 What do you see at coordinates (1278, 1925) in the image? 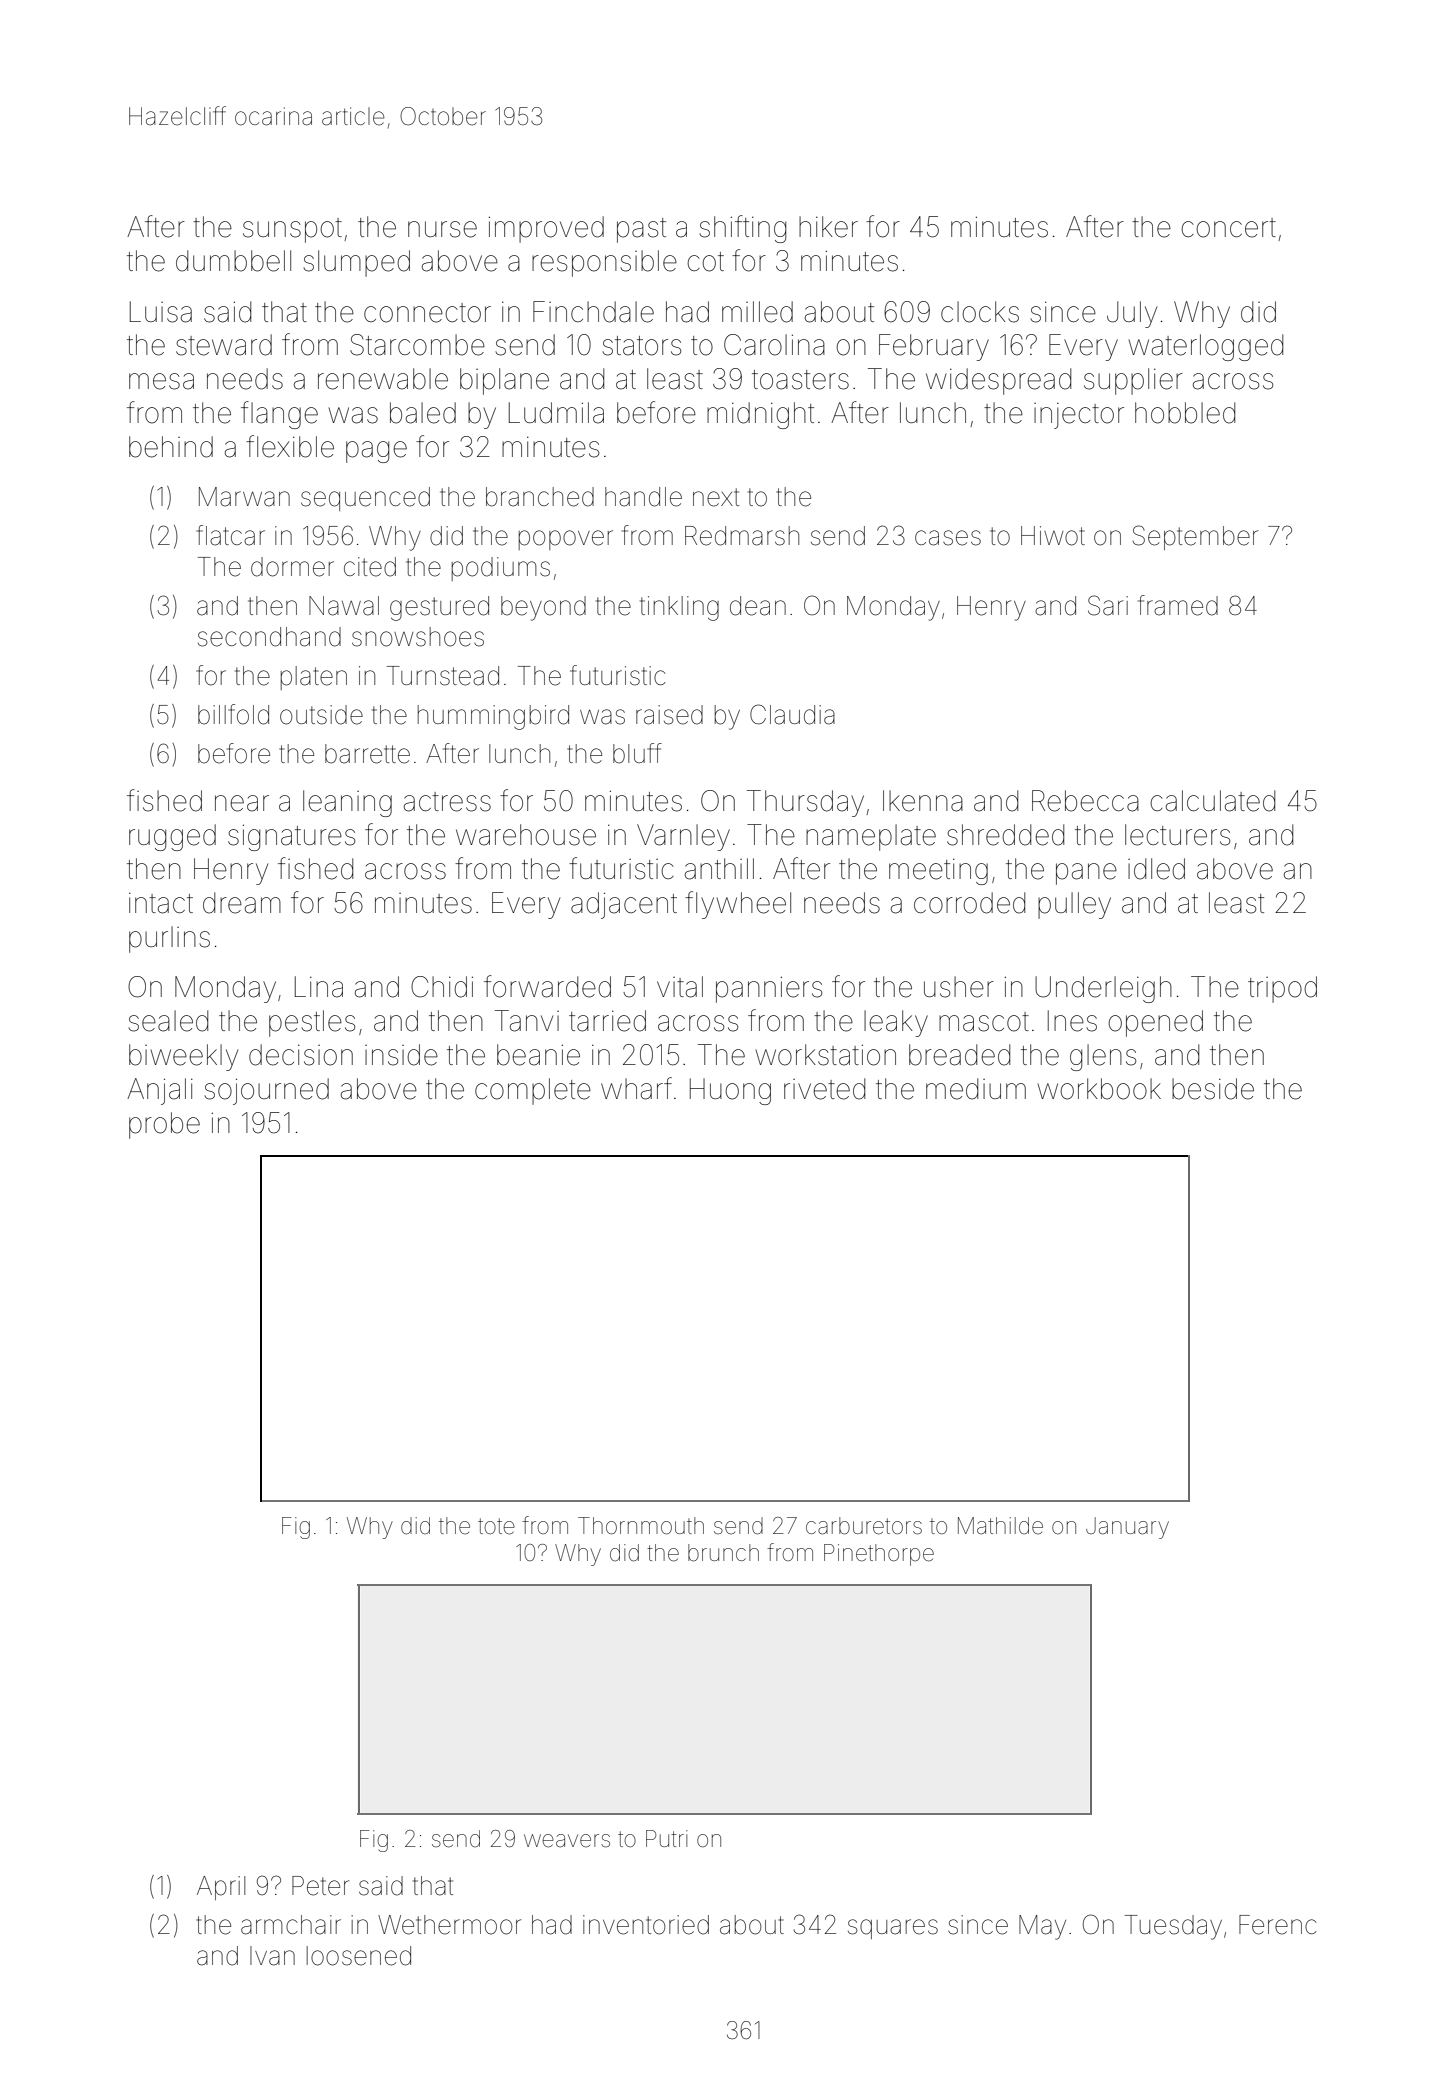
I see `Ferenc` at bounding box center [1278, 1925].
